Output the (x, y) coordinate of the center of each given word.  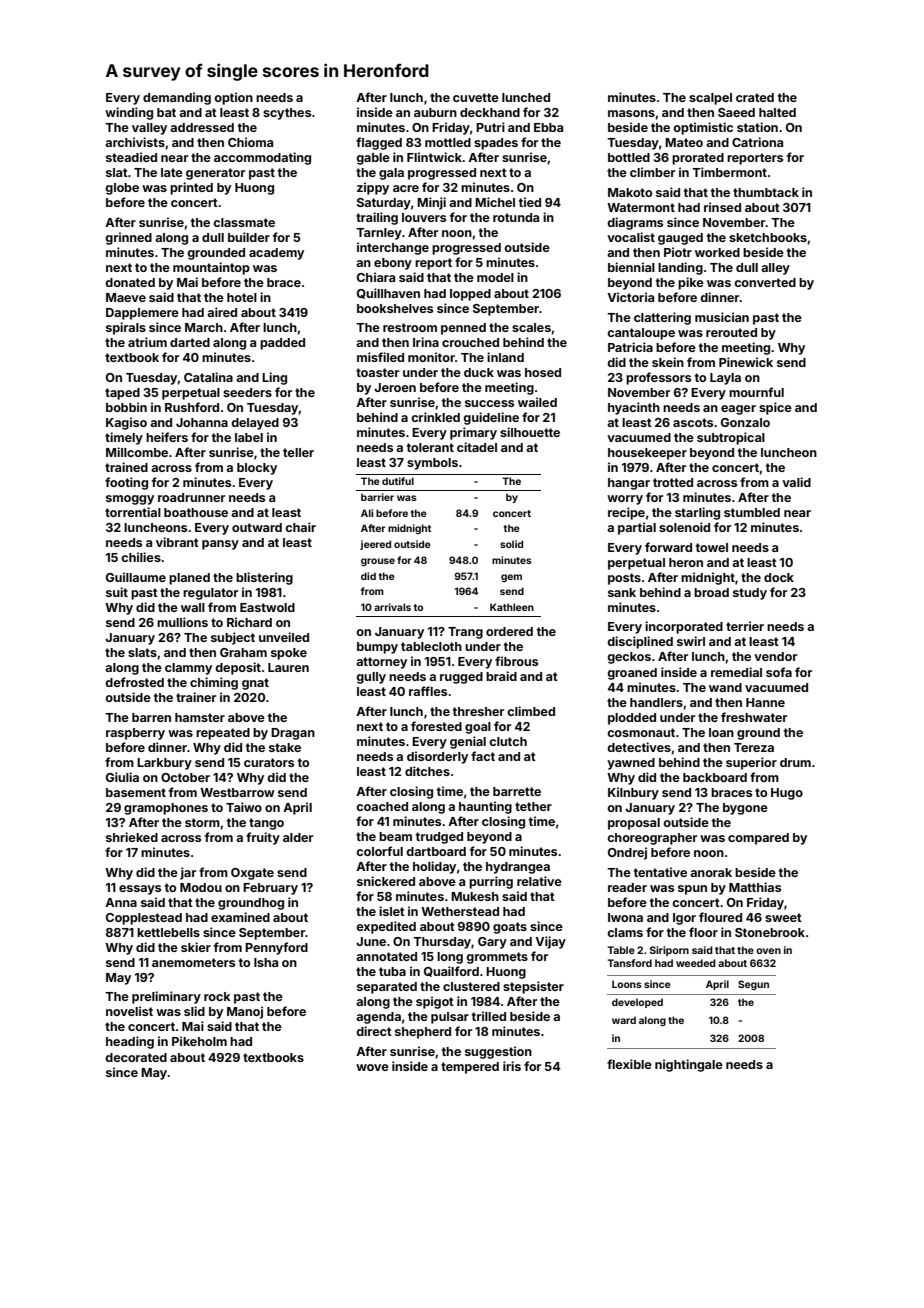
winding (129, 113)
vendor (775, 656)
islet (392, 911)
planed (189, 579)
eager (738, 410)
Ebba (548, 127)
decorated (136, 1057)
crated (755, 97)
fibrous (516, 661)
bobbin (126, 407)
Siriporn (669, 951)
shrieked (132, 837)
